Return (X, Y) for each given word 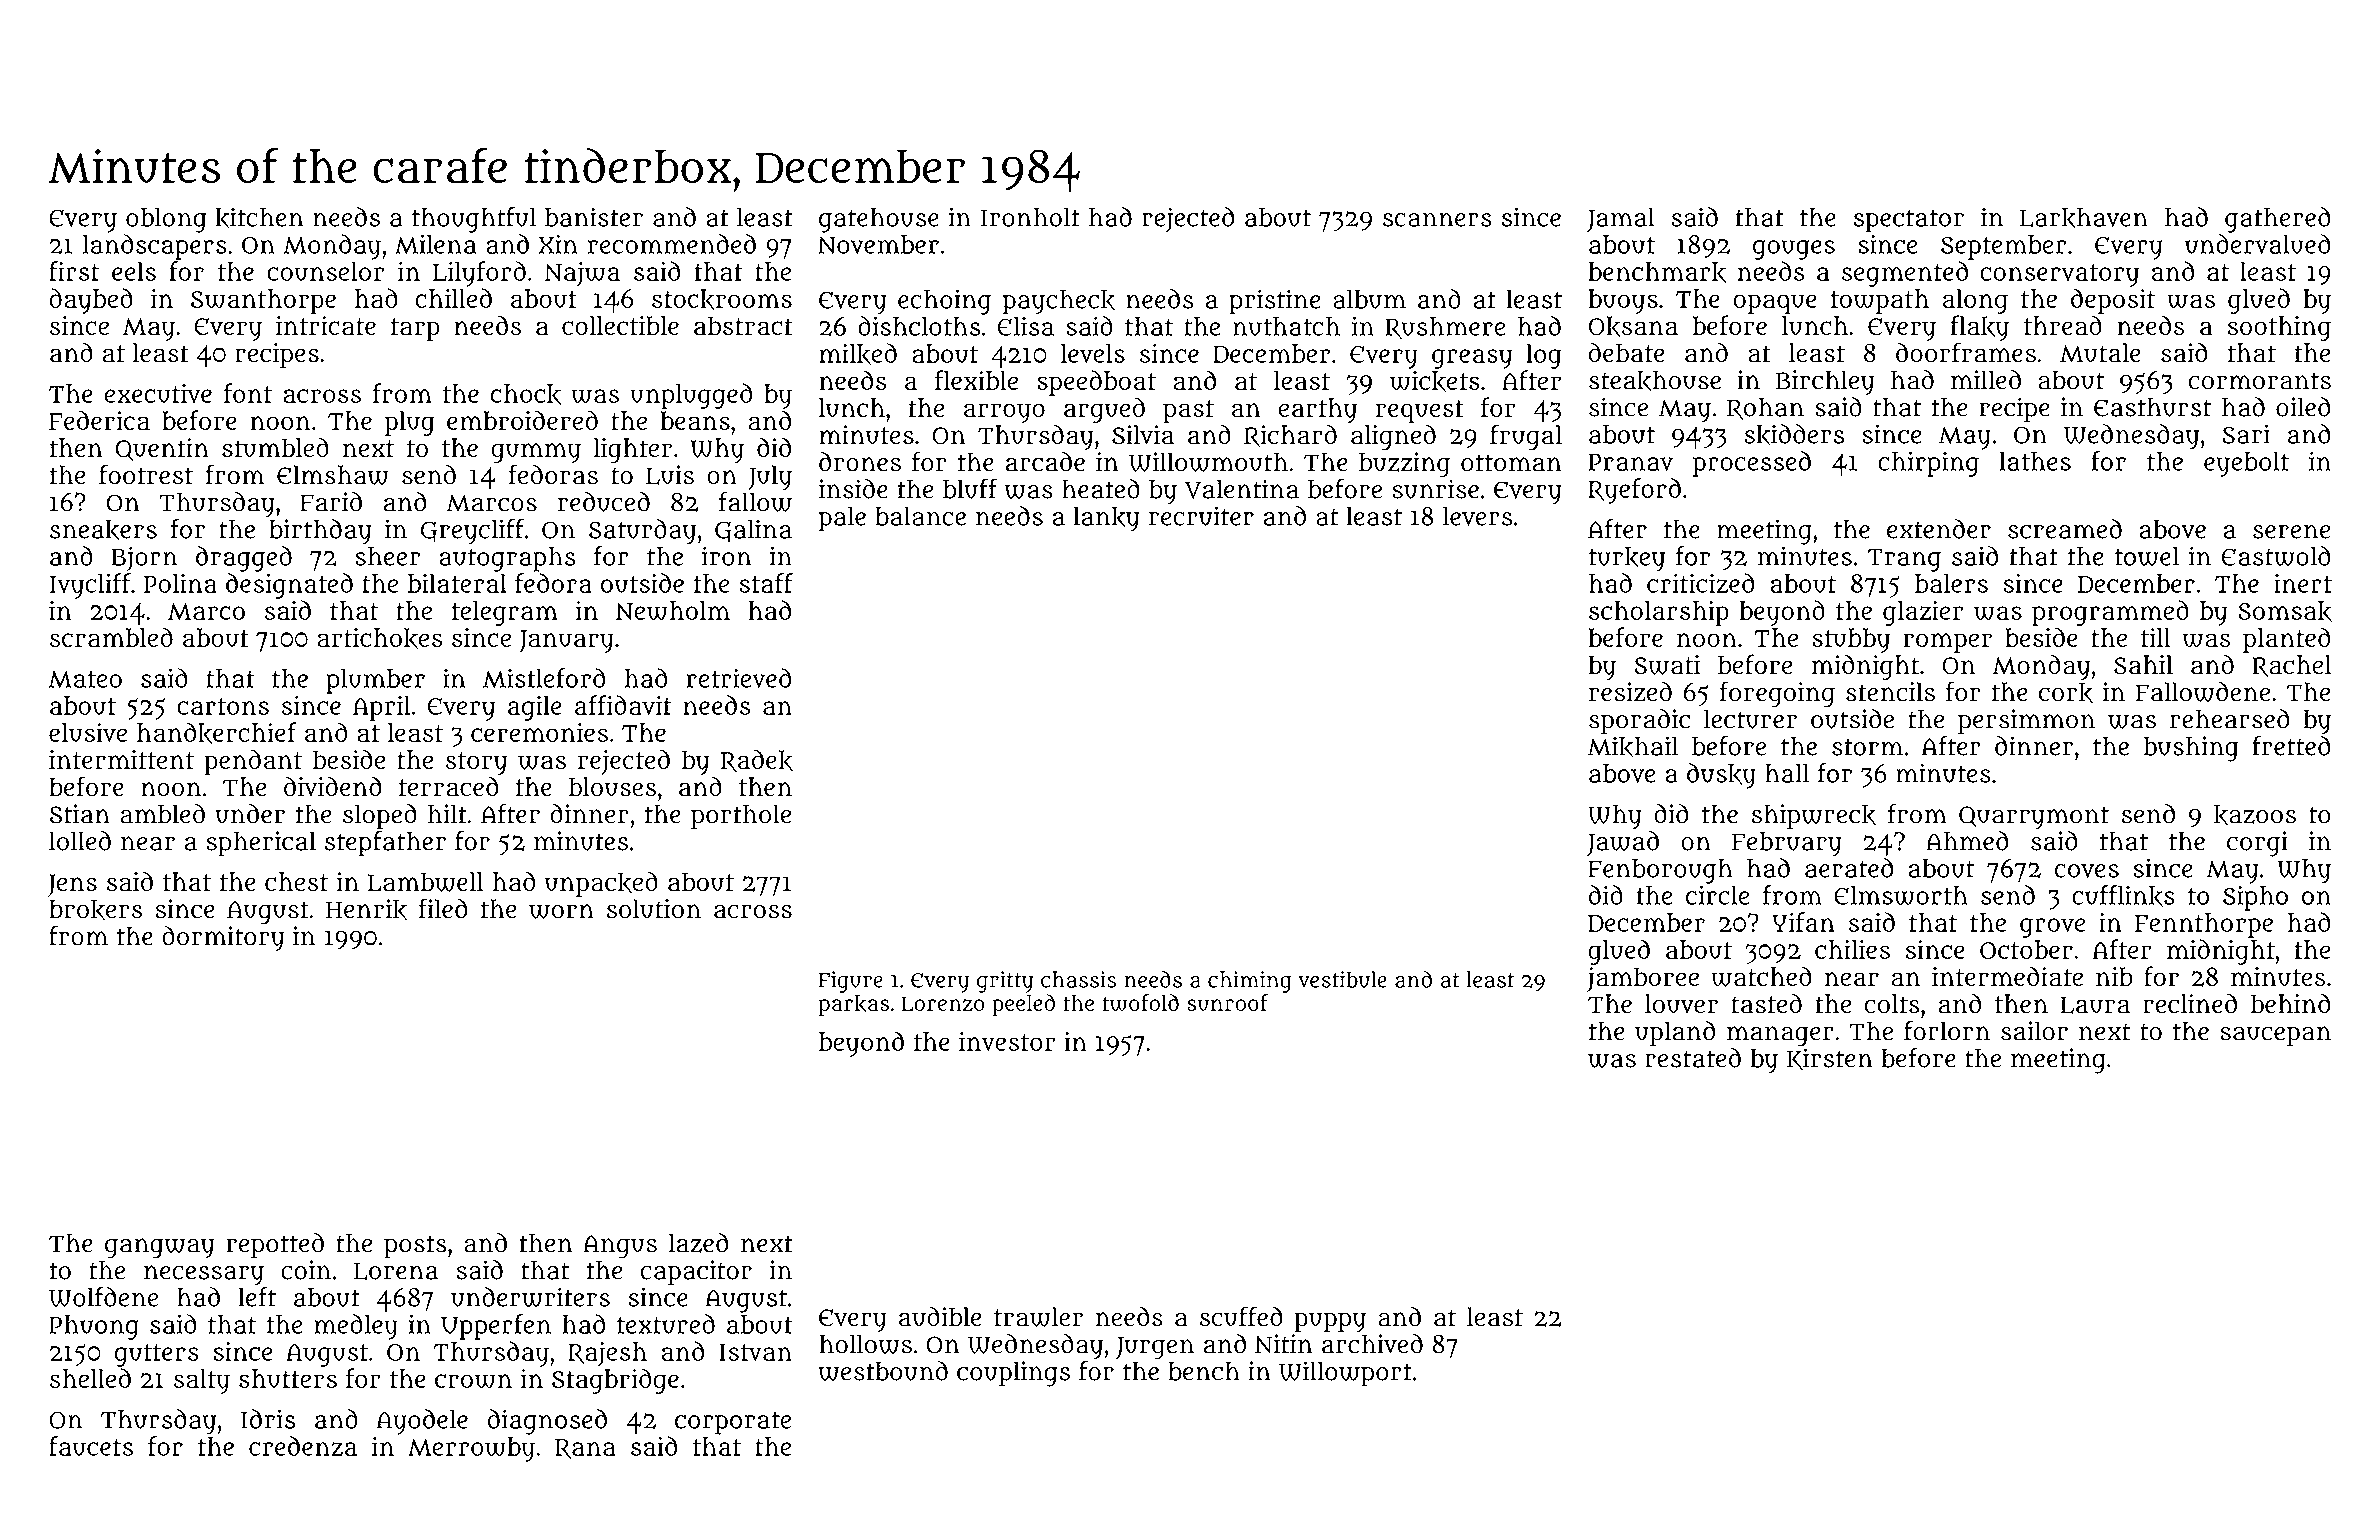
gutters (157, 1355)
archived (1372, 1344)
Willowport (1345, 1374)
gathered (2278, 220)
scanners (1437, 219)
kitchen (259, 218)
